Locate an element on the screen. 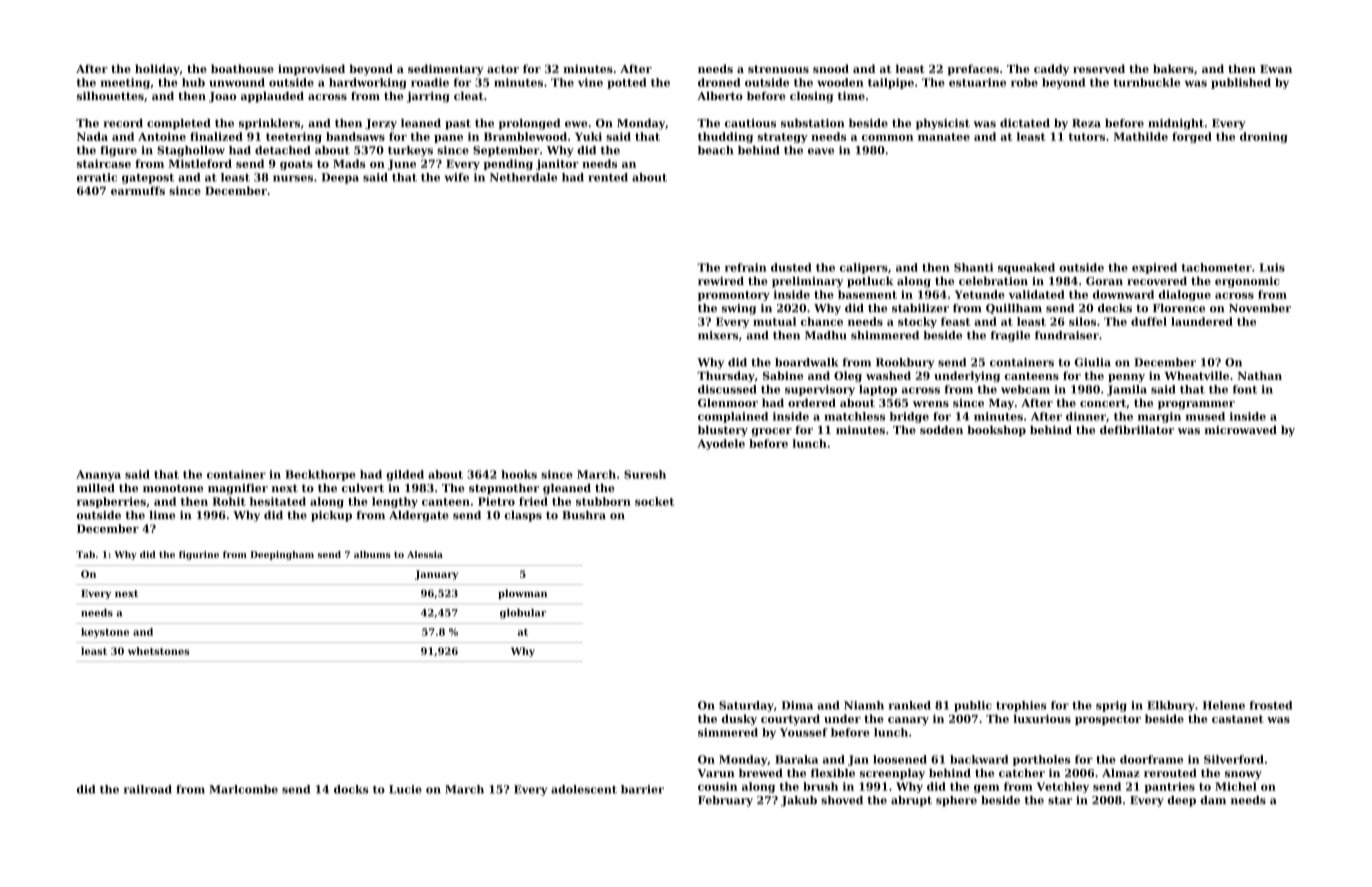 This screenshot has width=1372, height=887. Lucie is located at coordinates (405, 789).
